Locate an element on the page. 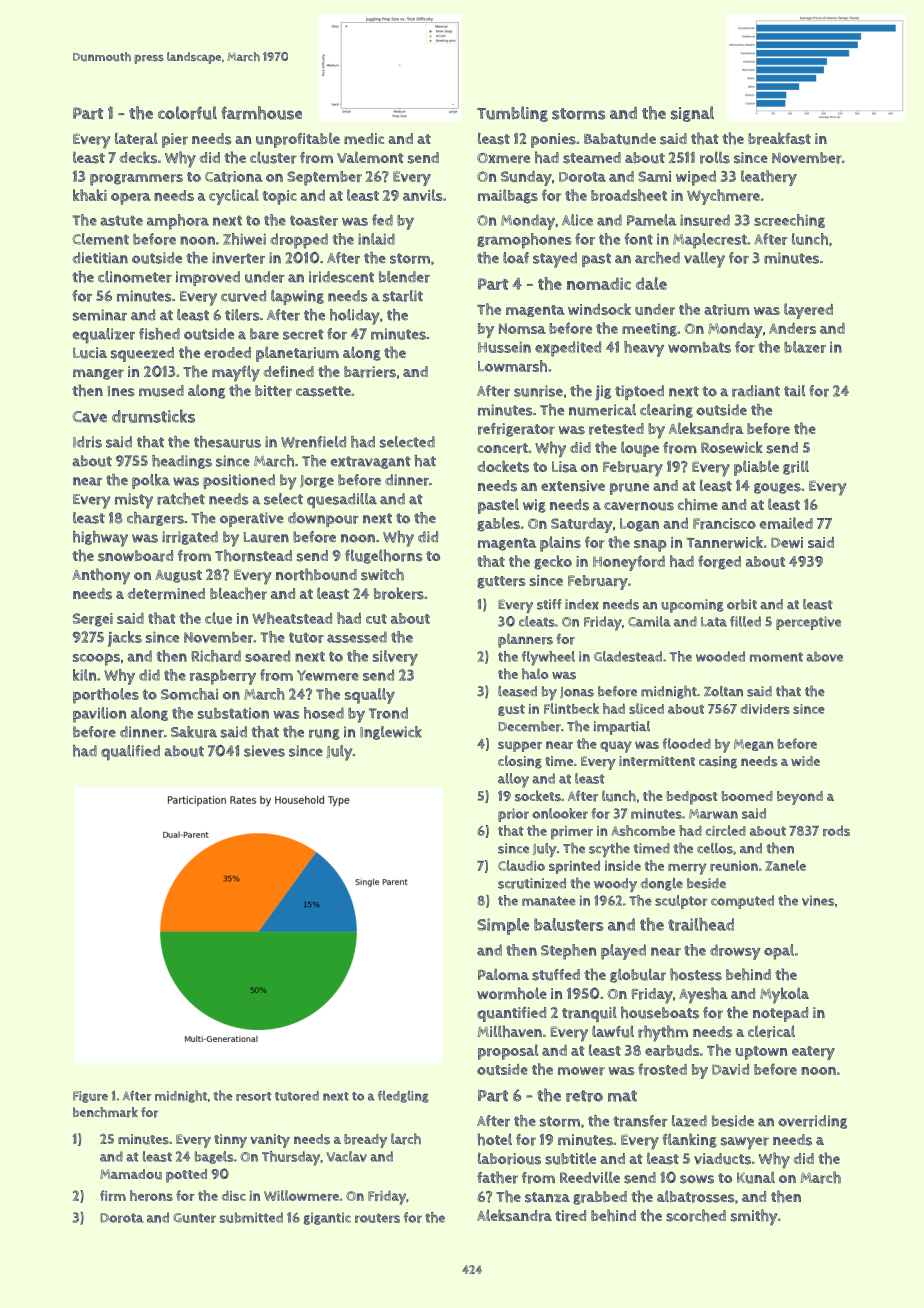  heavy is located at coordinates (644, 349).
